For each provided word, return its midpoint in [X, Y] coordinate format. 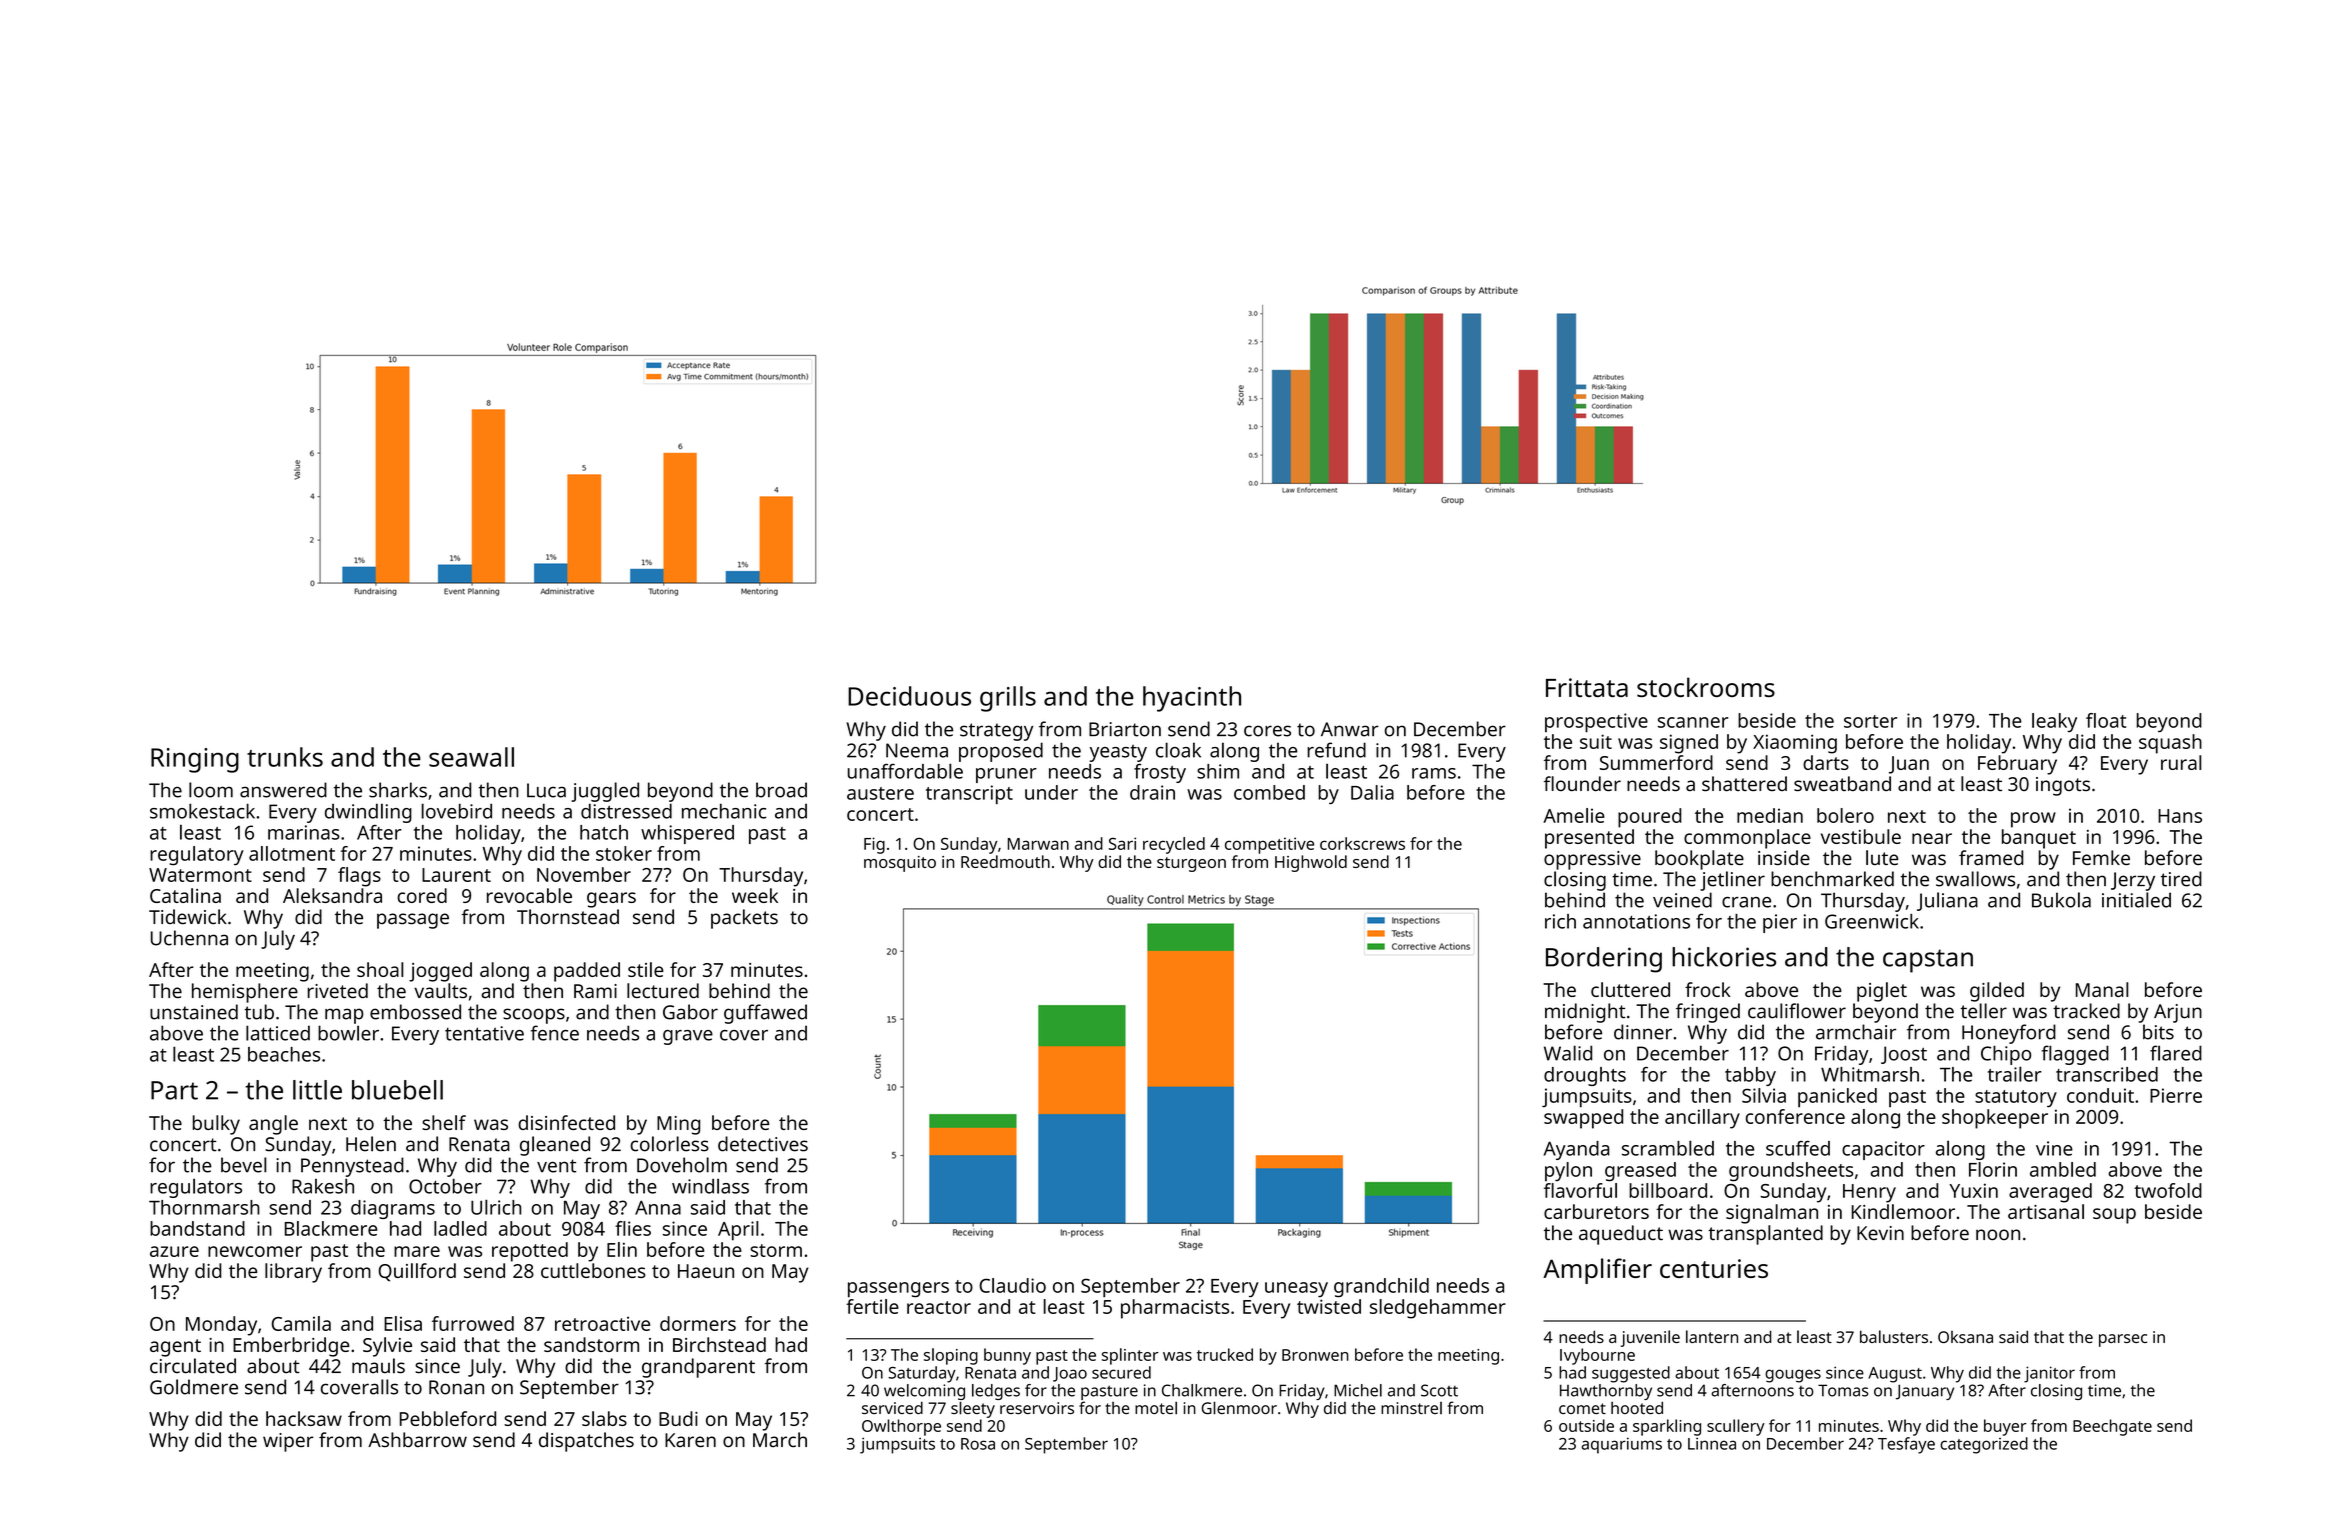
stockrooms [1706, 687]
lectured [663, 990]
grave [688, 1037]
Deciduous [909, 696]
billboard [1668, 1190]
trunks [285, 757]
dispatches [586, 1442]
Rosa [978, 1444]
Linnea [1712, 1443]
